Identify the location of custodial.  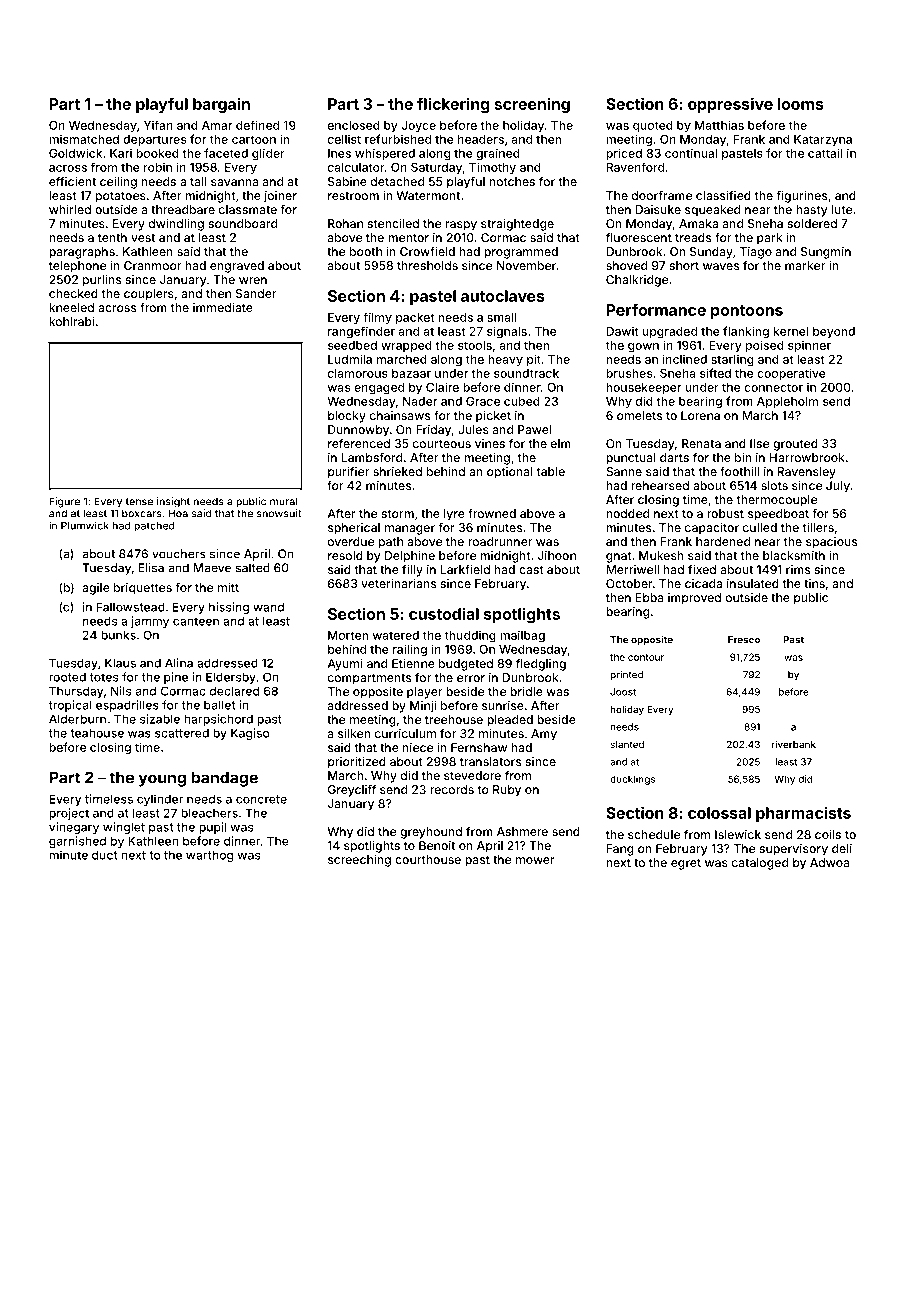
(444, 613).
